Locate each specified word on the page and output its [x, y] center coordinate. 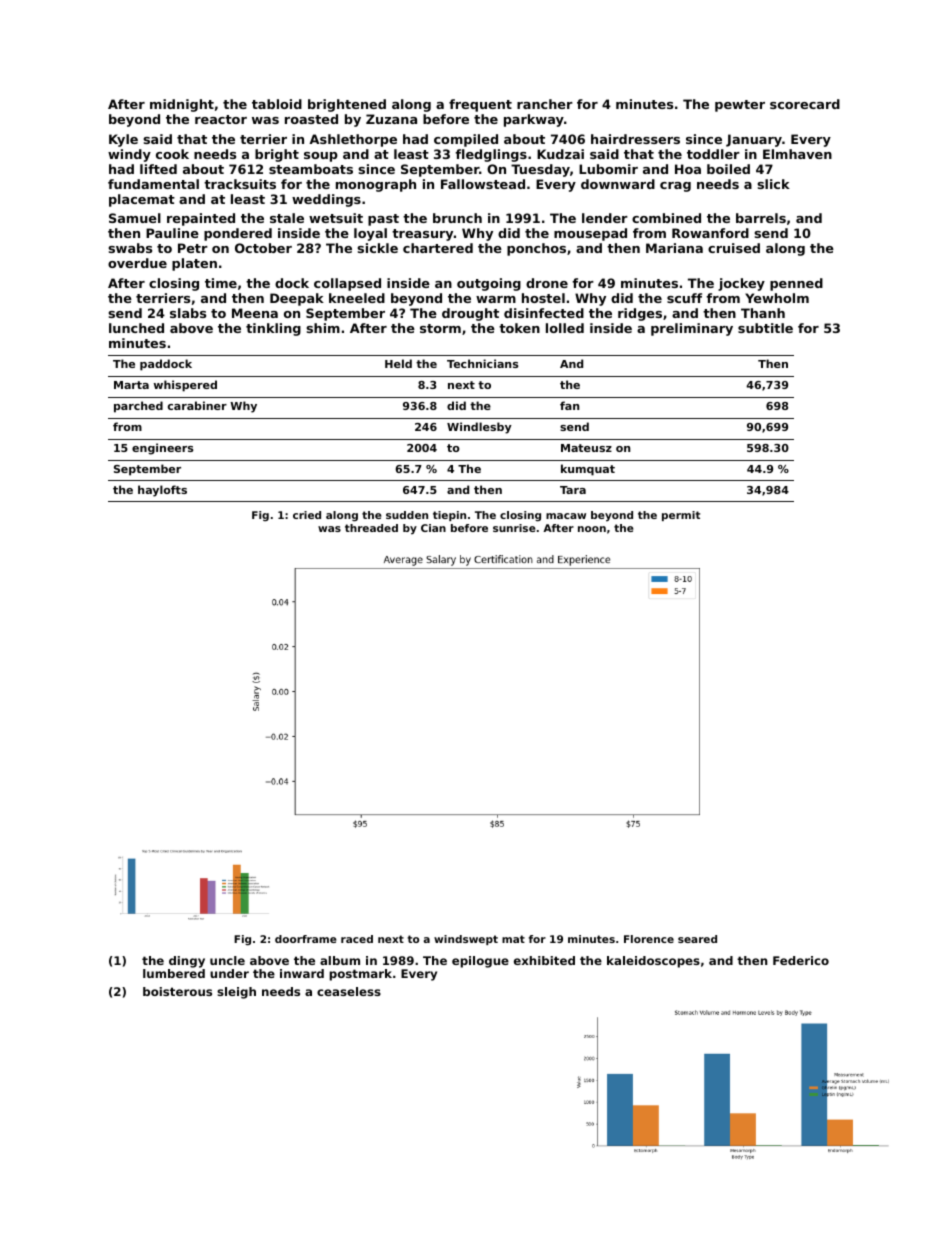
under [229, 973]
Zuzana [391, 119]
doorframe [306, 939]
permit [681, 516]
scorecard [805, 104]
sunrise [514, 528]
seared [697, 939]
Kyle [123, 140]
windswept [466, 940]
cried [307, 515]
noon [592, 529]
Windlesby [479, 428]
